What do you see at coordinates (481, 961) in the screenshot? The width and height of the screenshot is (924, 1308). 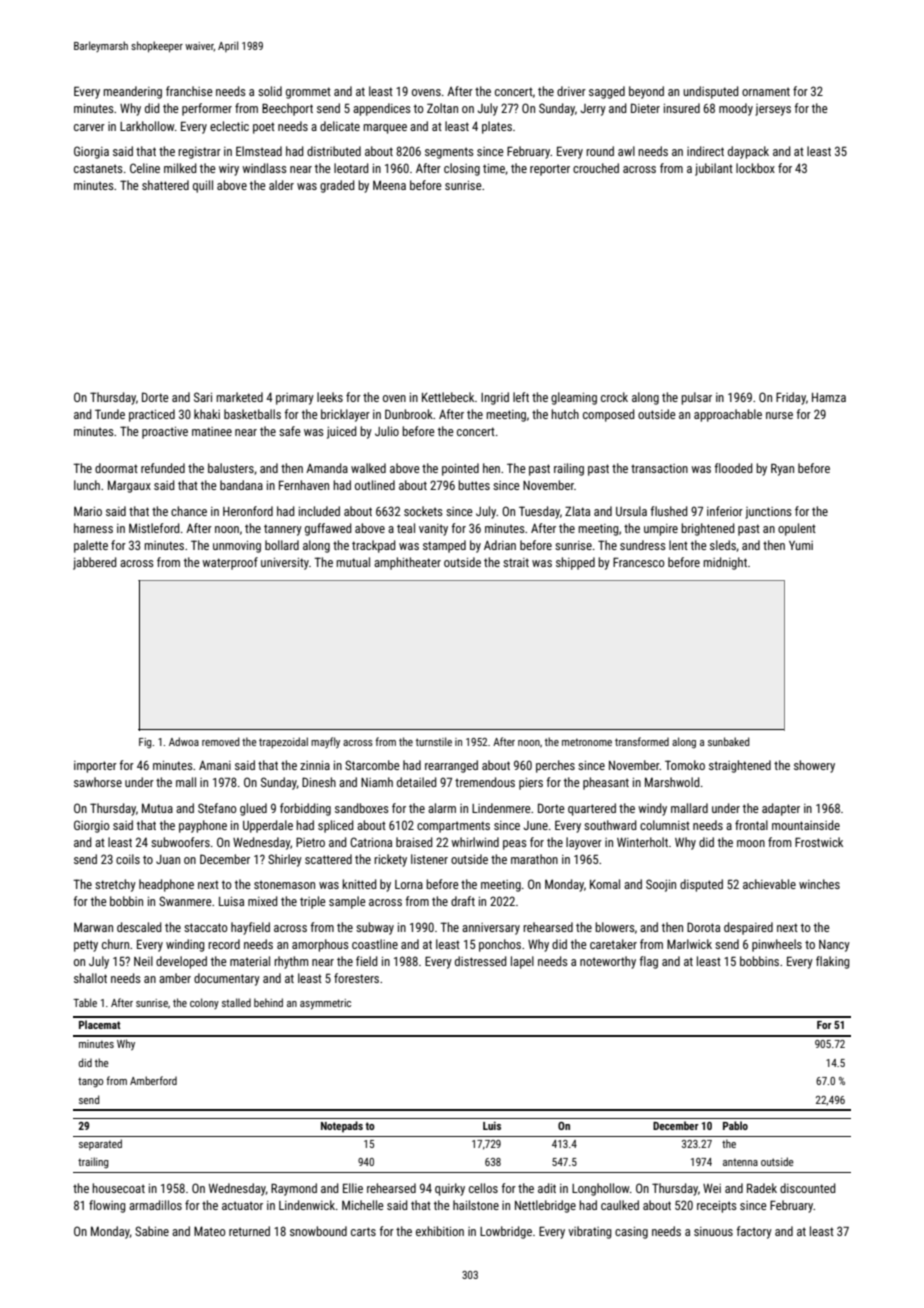 I see `distressed` at bounding box center [481, 961].
